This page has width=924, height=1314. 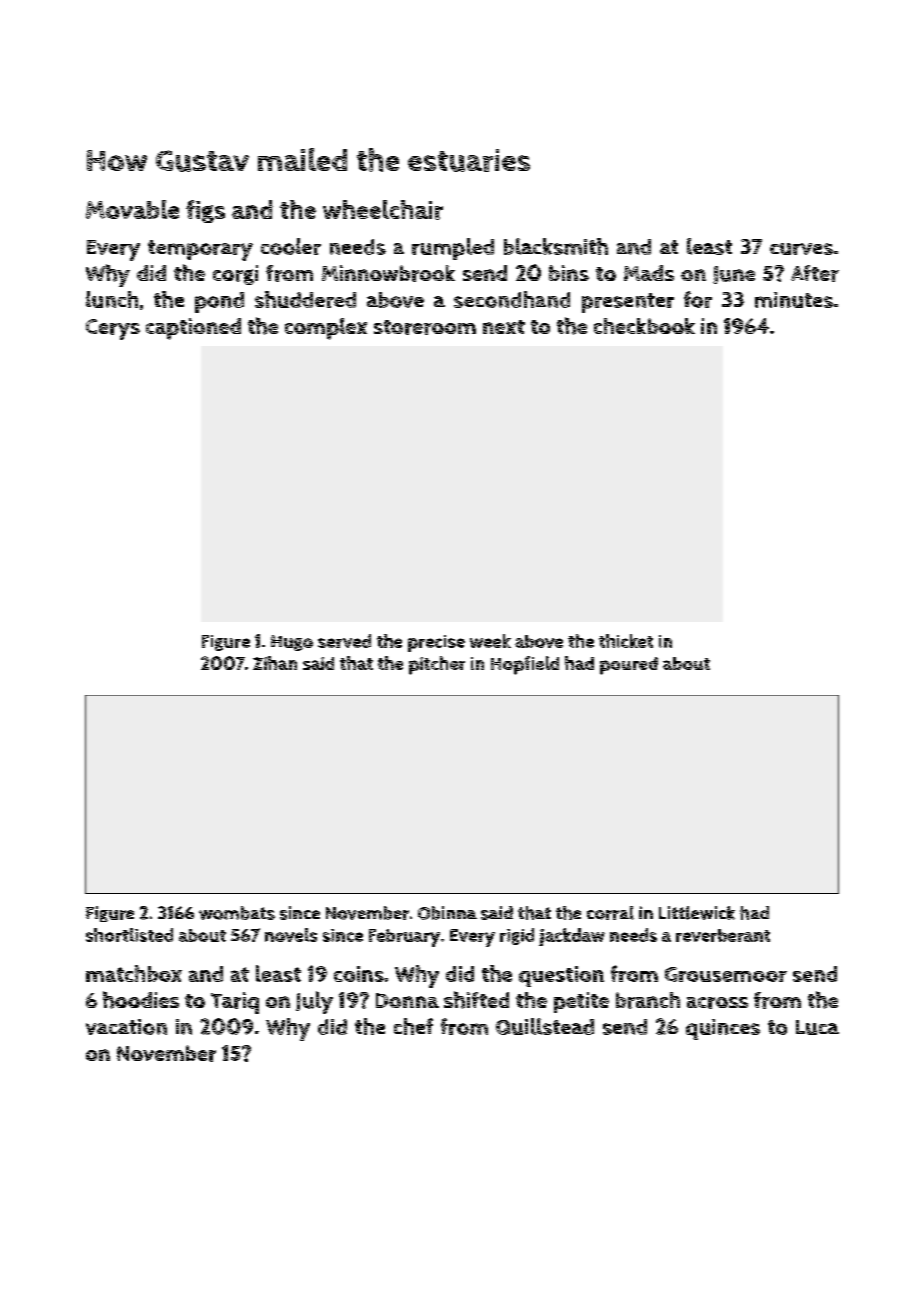 I want to click on chef, so click(x=413, y=1026).
